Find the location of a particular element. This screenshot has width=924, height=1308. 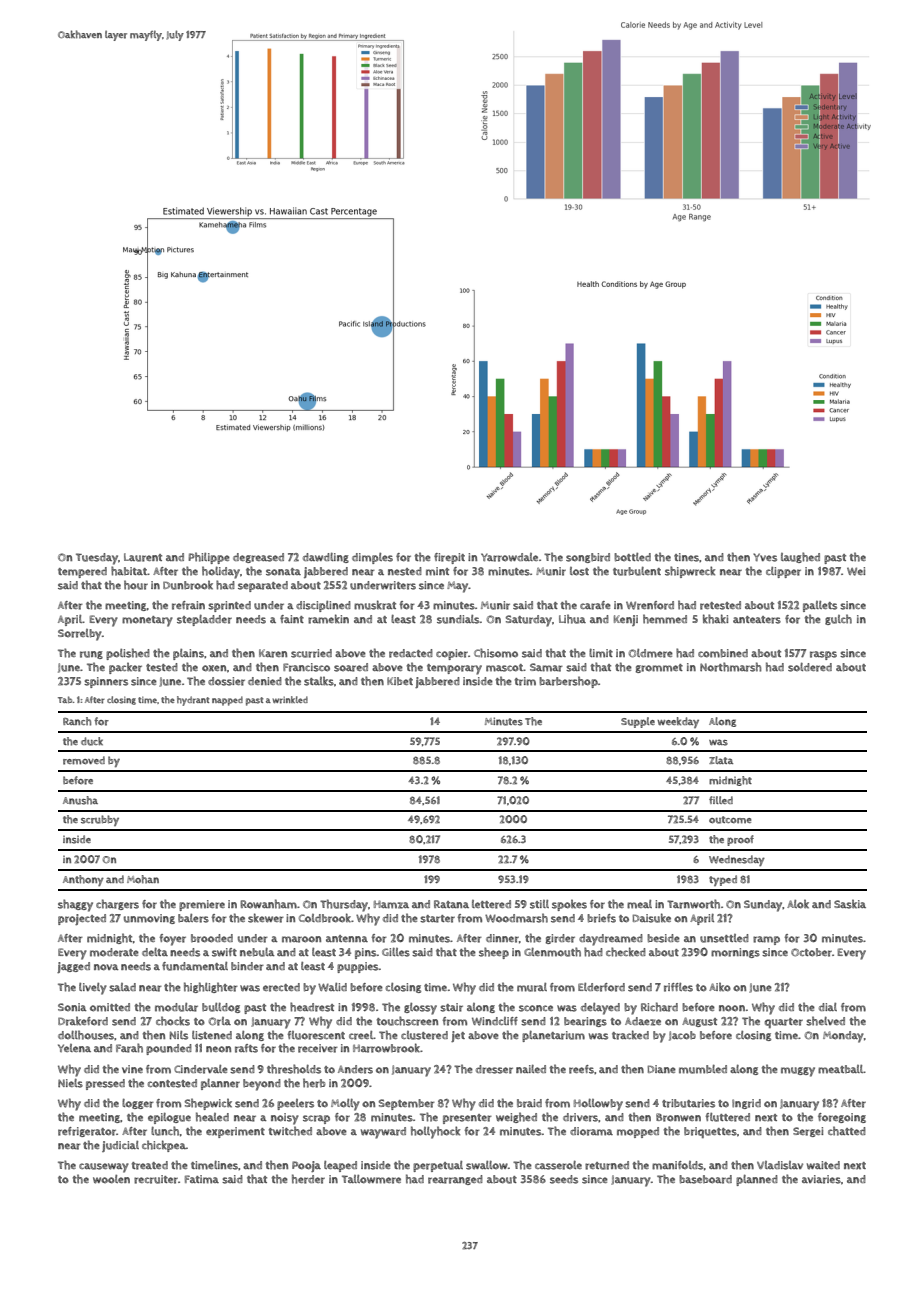

songbird is located at coordinates (588, 558).
